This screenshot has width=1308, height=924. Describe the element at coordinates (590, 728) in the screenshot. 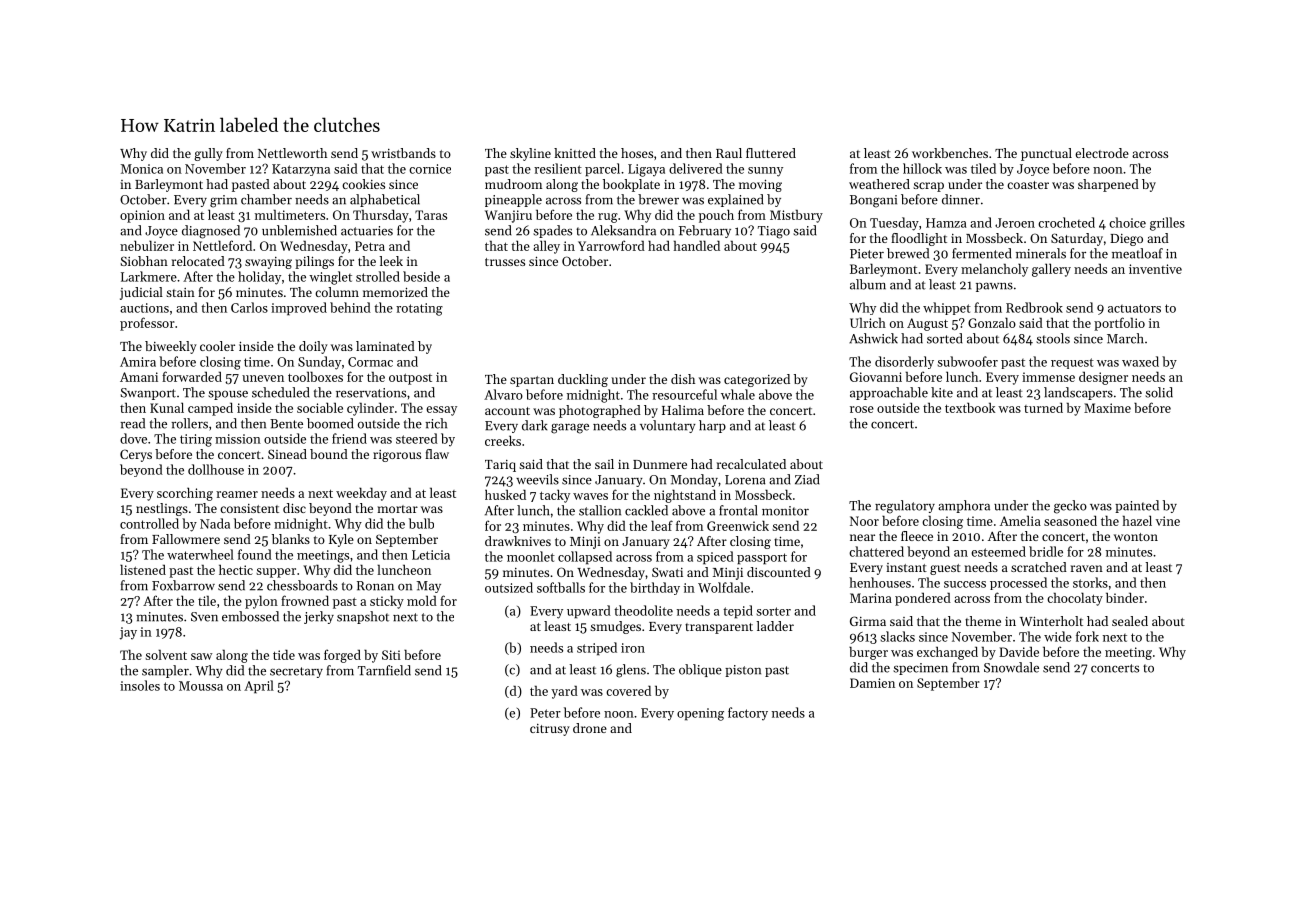

I see `drone` at that location.
